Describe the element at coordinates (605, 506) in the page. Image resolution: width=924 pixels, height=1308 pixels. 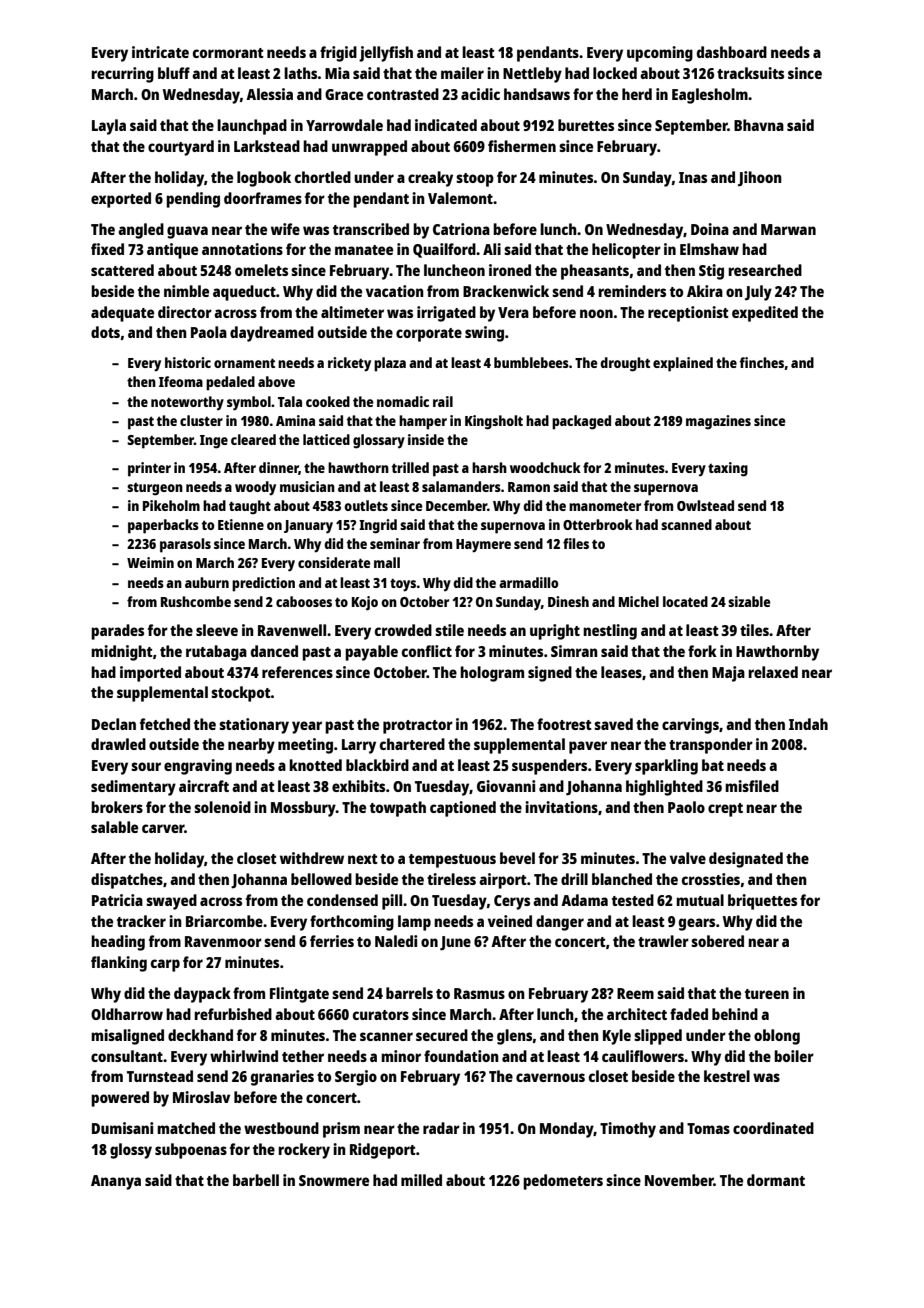
I see `manometer` at that location.
